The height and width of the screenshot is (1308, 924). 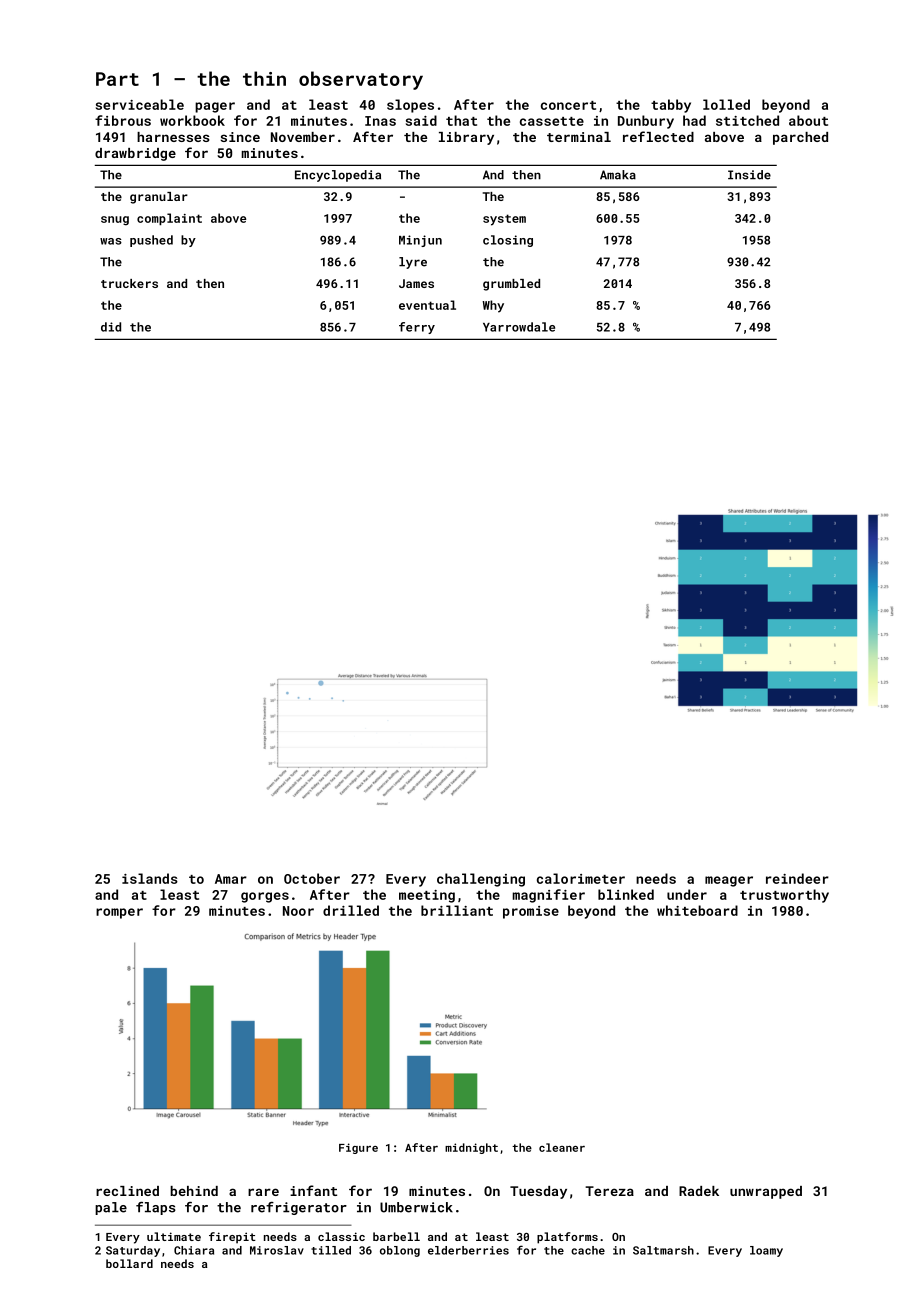 What do you see at coordinates (749, 175) in the screenshot?
I see `Inside` at bounding box center [749, 175].
